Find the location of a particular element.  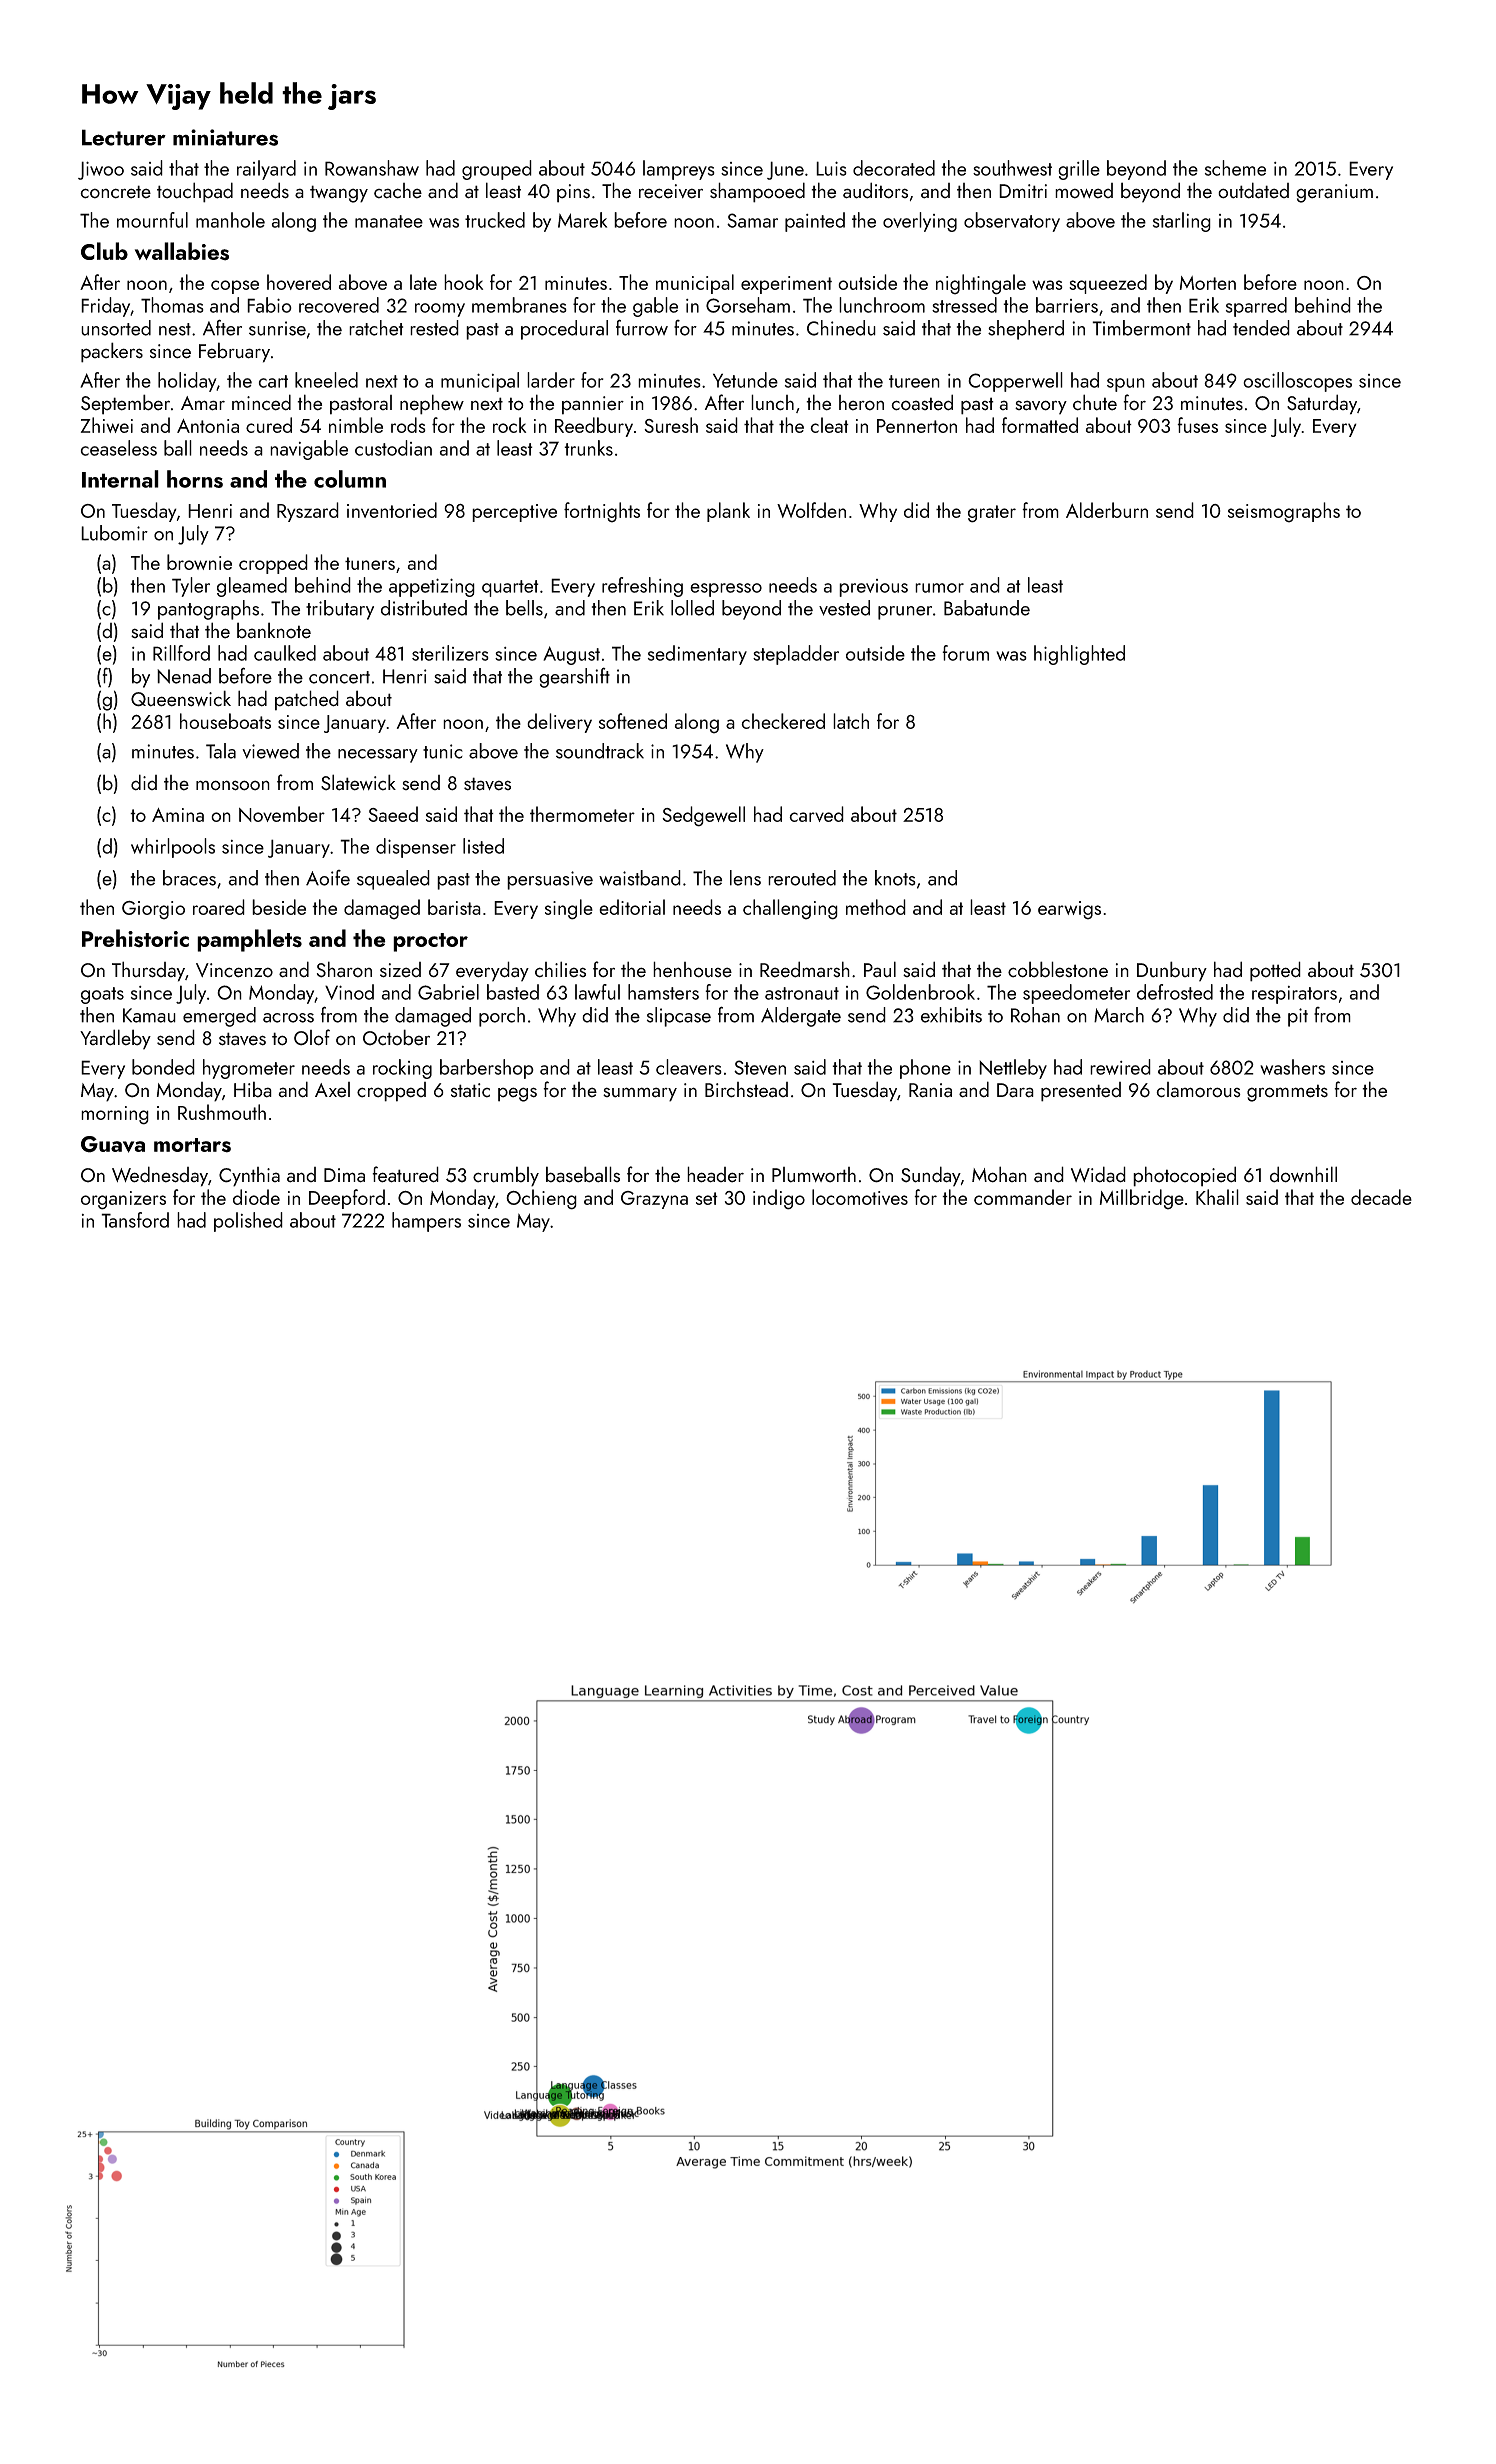

method is located at coordinates (876, 907).
